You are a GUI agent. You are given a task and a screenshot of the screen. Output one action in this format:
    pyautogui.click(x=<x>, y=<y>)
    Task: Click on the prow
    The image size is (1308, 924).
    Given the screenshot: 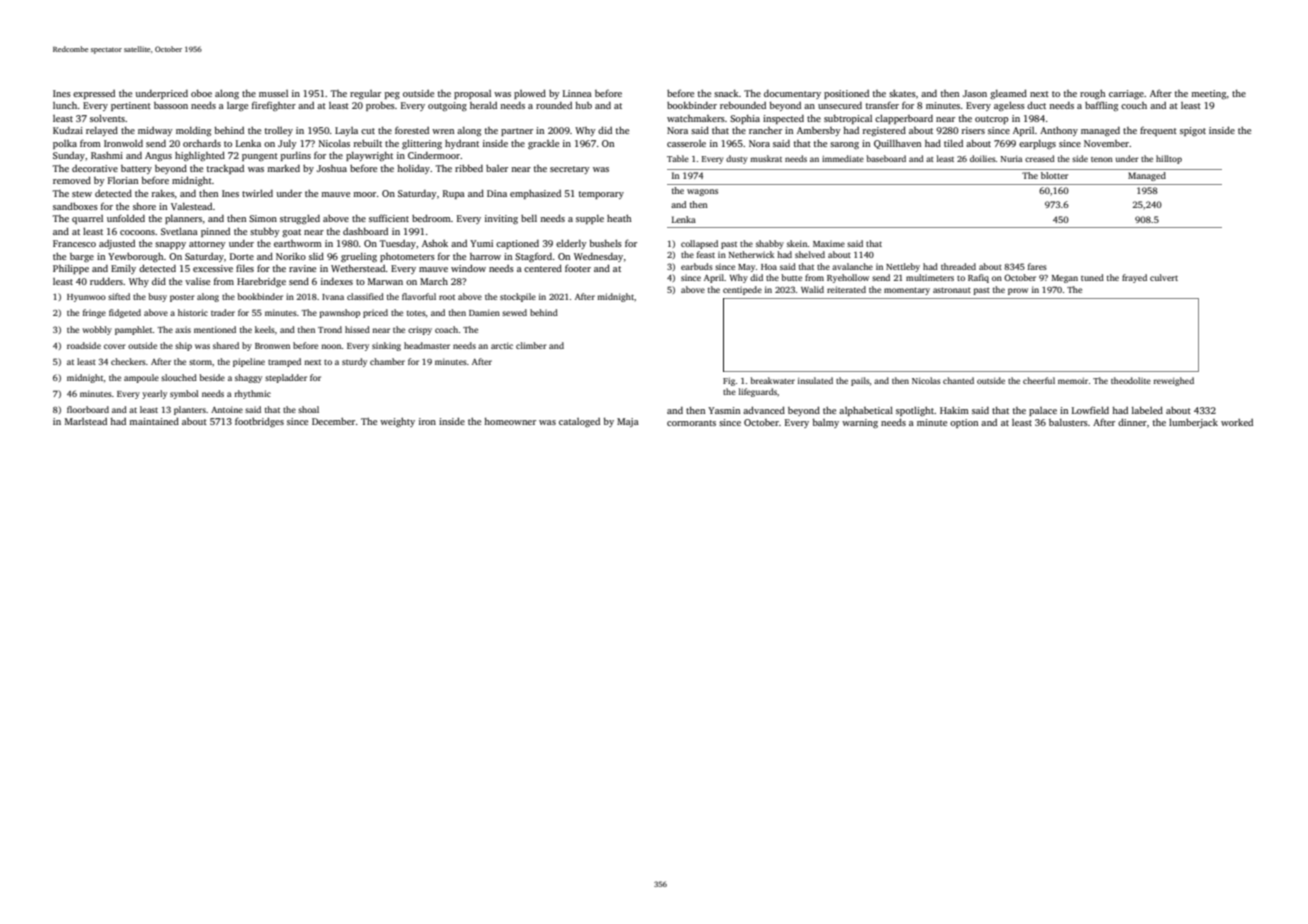 What is the action you would take?
    pyautogui.click(x=1018, y=291)
